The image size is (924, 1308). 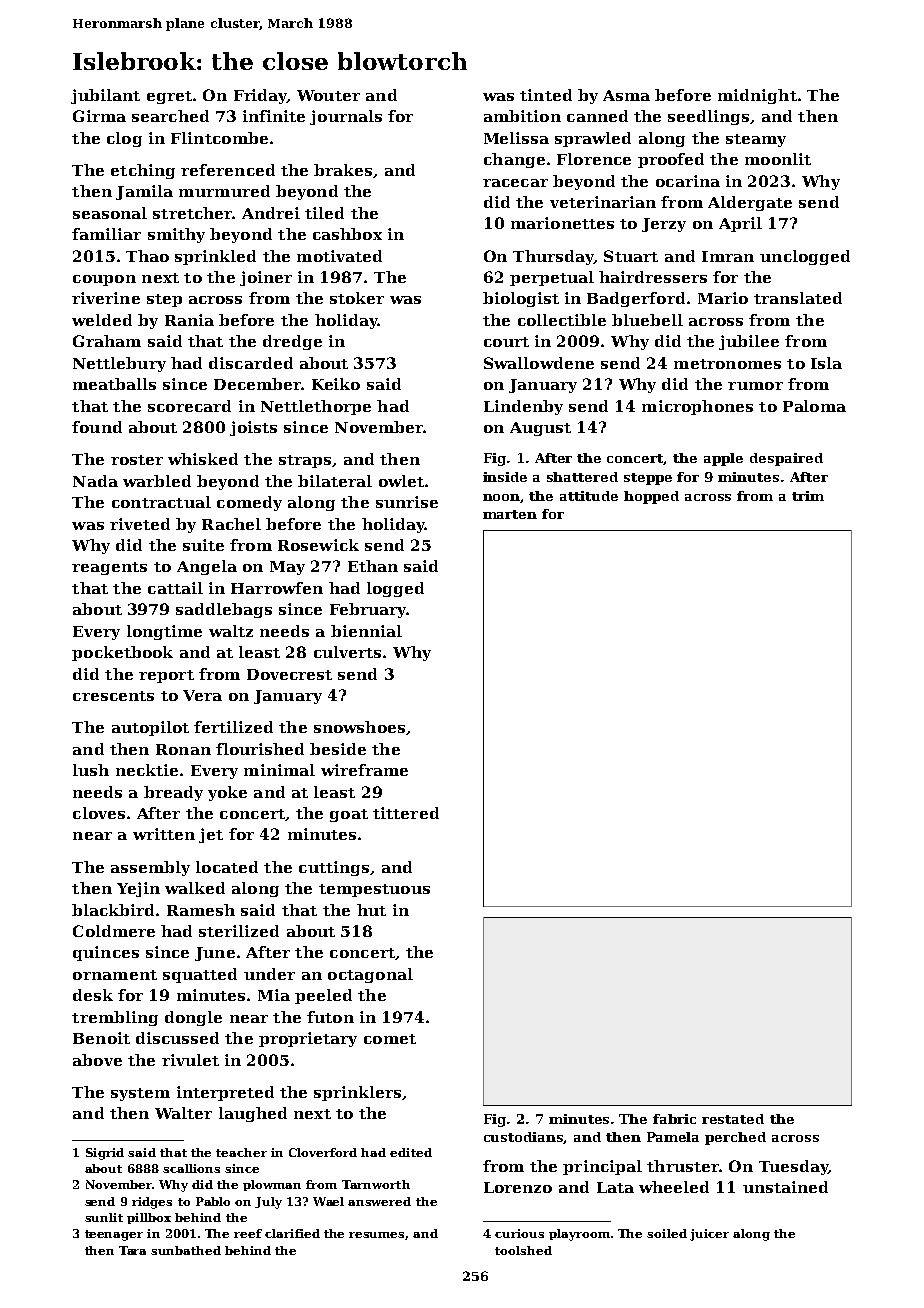 What do you see at coordinates (248, 1233) in the screenshot?
I see `reef` at bounding box center [248, 1233].
